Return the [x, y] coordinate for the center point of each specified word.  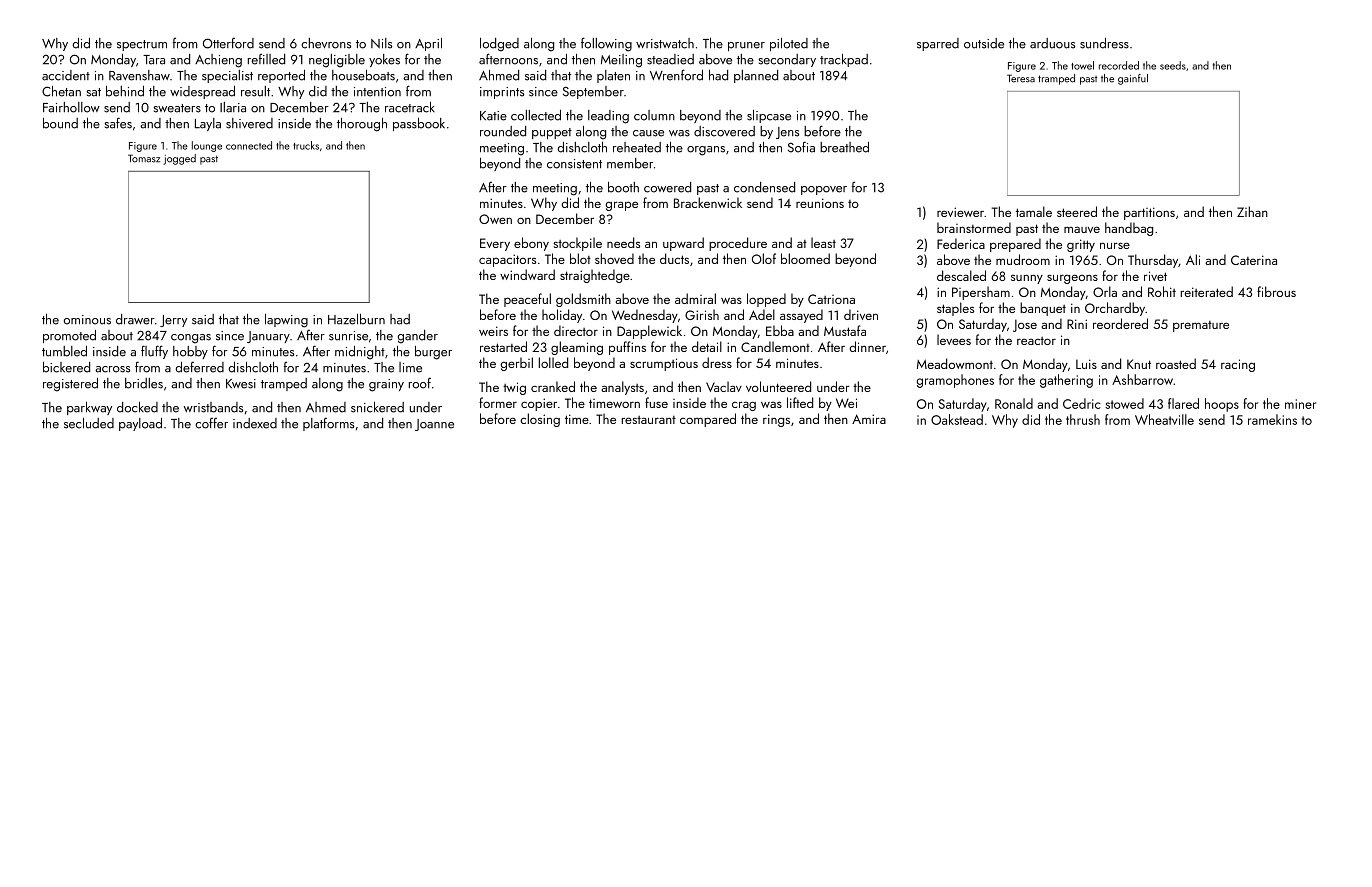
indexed [255, 423]
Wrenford [676, 75]
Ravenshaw [139, 75]
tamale [1034, 211]
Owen [495, 219]
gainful [1133, 79]
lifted [800, 402]
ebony [531, 244]
